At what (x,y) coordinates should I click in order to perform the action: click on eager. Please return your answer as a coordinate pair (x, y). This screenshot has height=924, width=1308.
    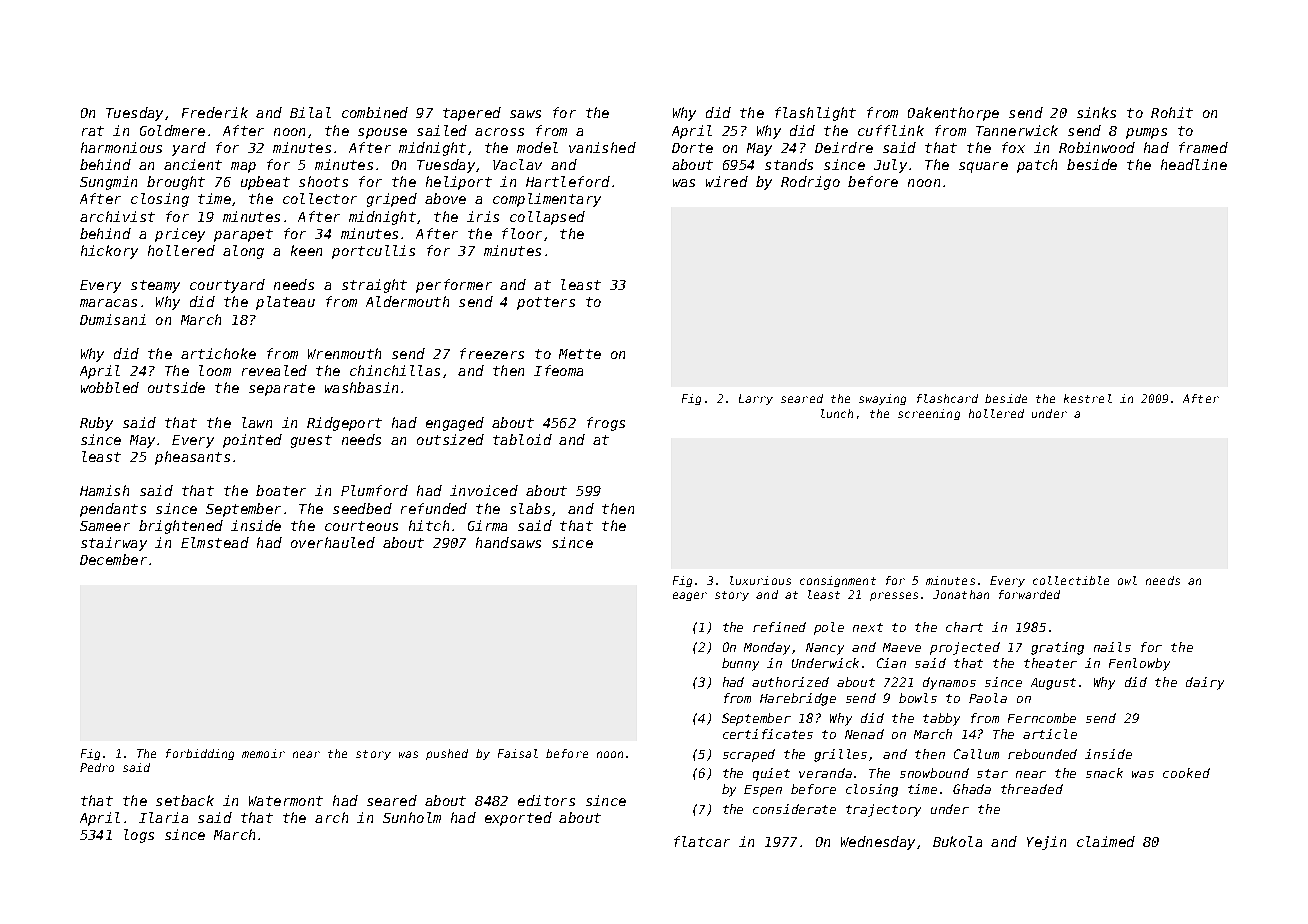
    Looking at the image, I should click on (690, 596).
